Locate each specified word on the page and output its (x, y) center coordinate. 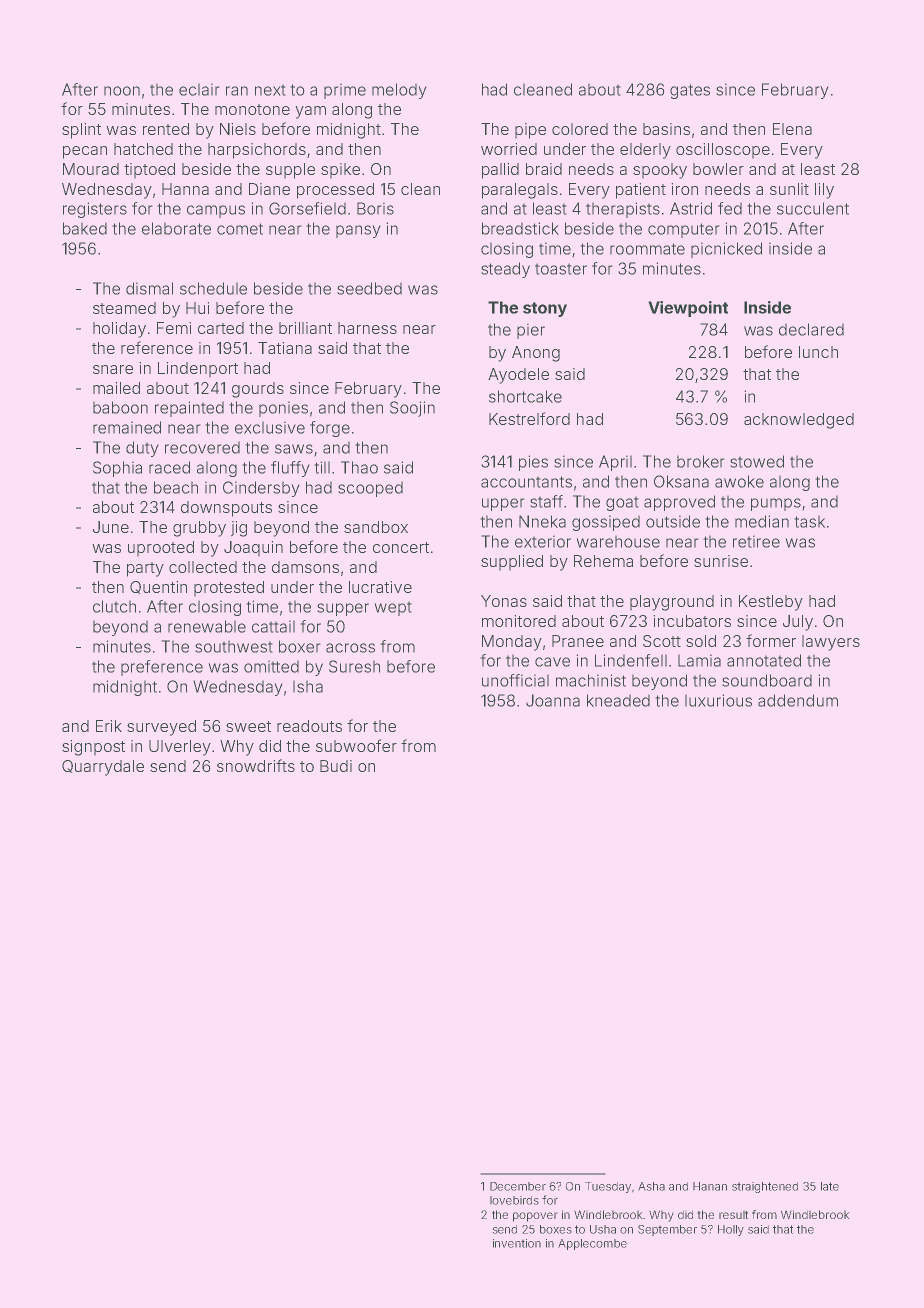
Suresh (354, 666)
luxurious (718, 700)
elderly (645, 151)
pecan (85, 152)
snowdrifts (256, 765)
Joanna (553, 700)
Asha (651, 1186)
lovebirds (514, 1200)
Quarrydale (103, 768)
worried (509, 149)
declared (811, 329)
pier (531, 331)
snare (113, 369)
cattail (273, 626)
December (518, 1186)
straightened (765, 1187)
